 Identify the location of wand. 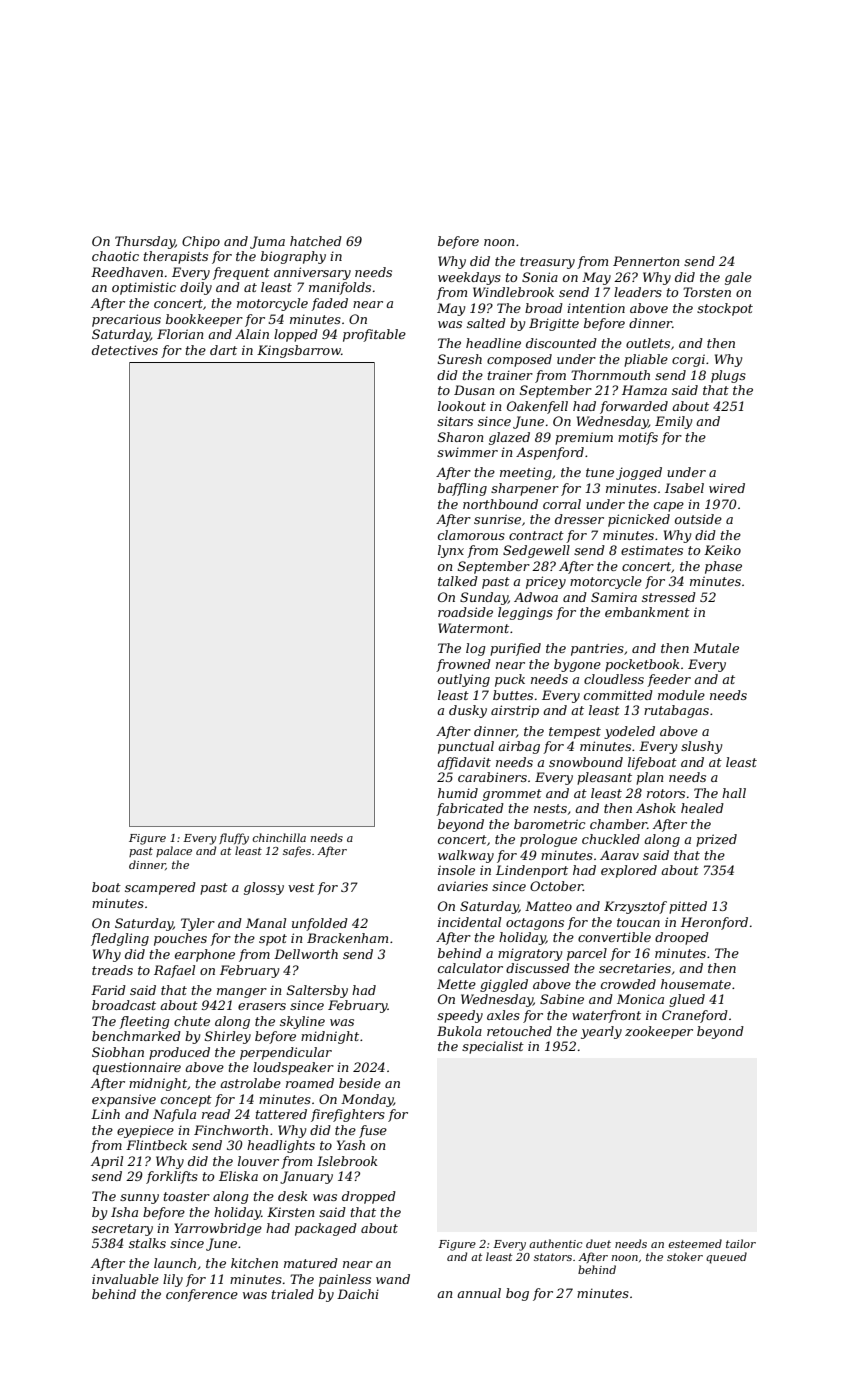
(393, 1279).
